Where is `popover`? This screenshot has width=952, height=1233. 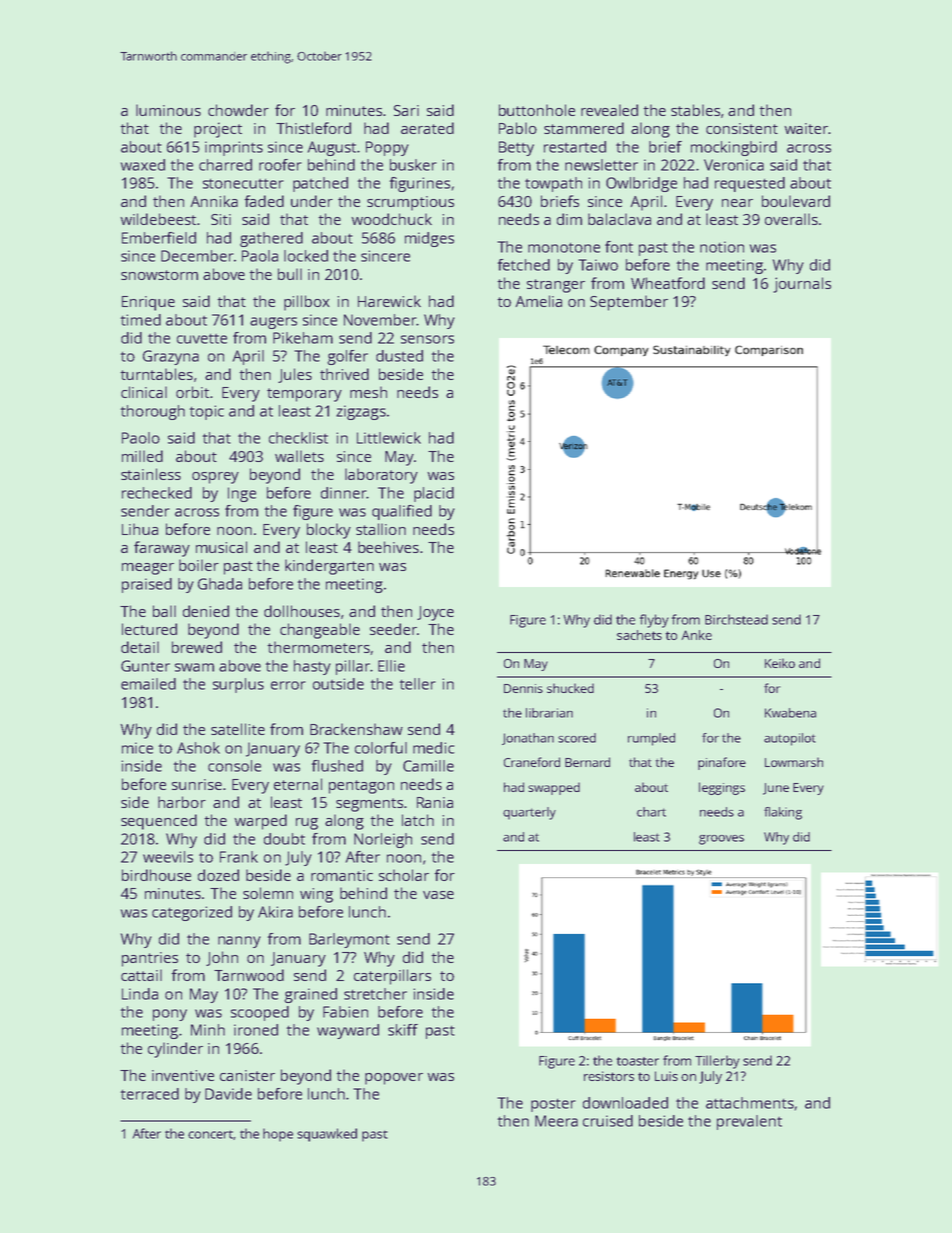 popover is located at coordinates (394, 1079).
